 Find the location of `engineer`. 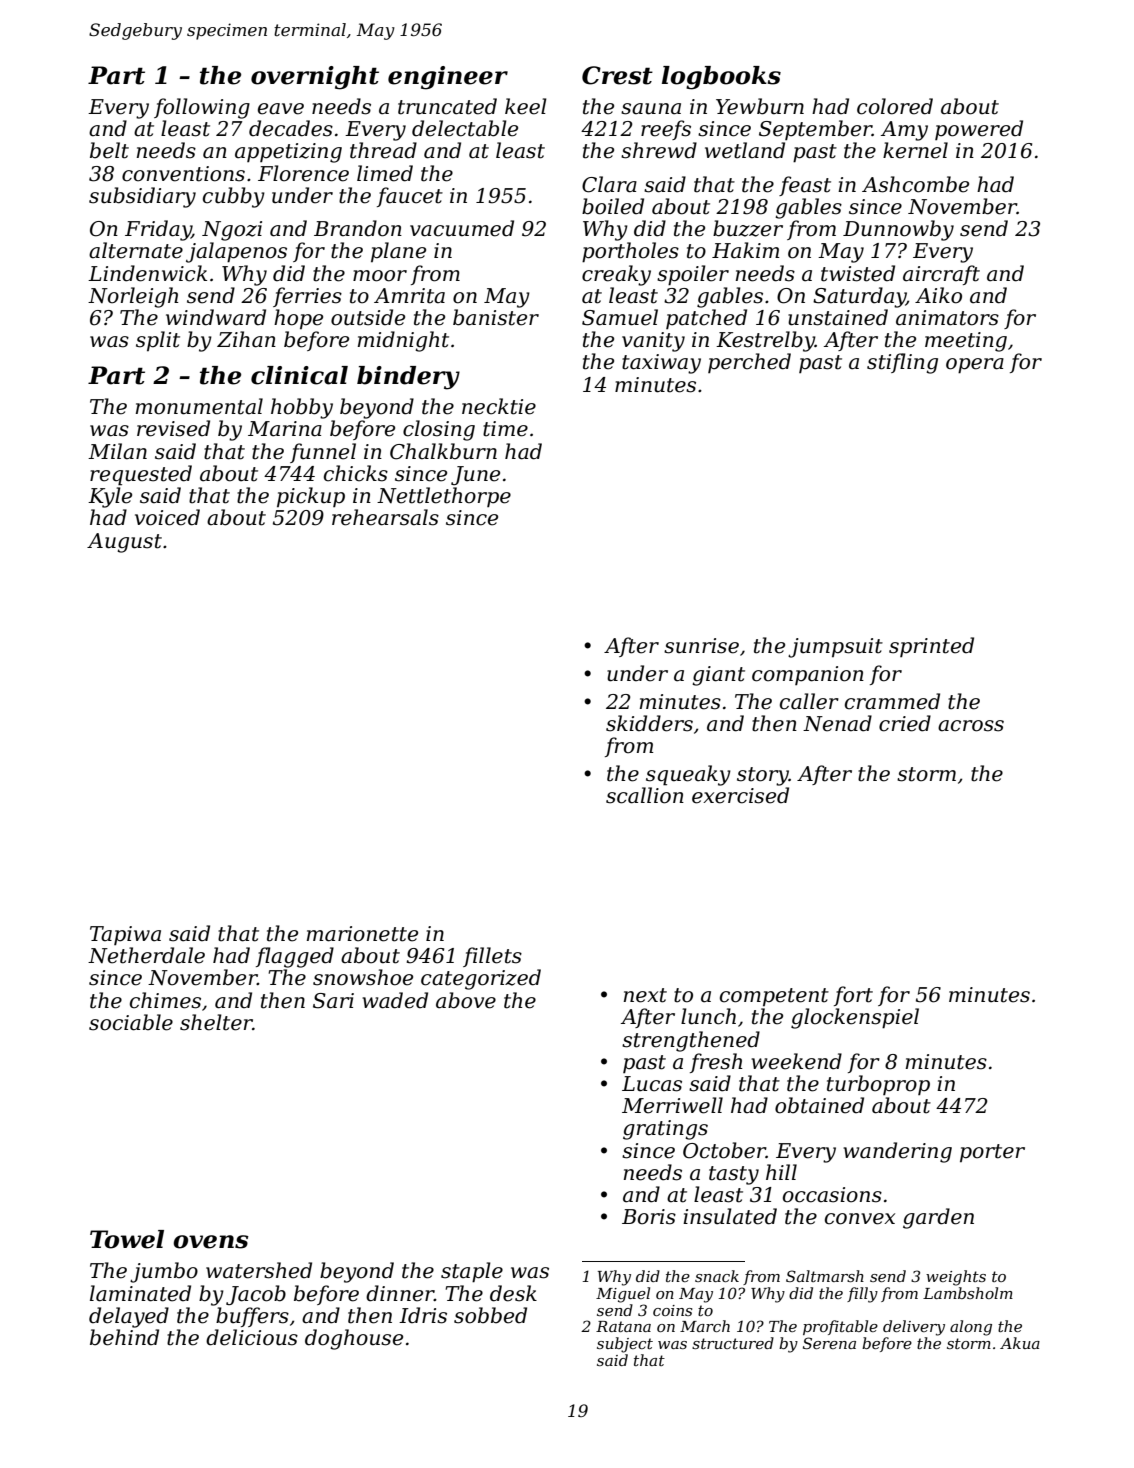

engineer is located at coordinates (448, 78).
